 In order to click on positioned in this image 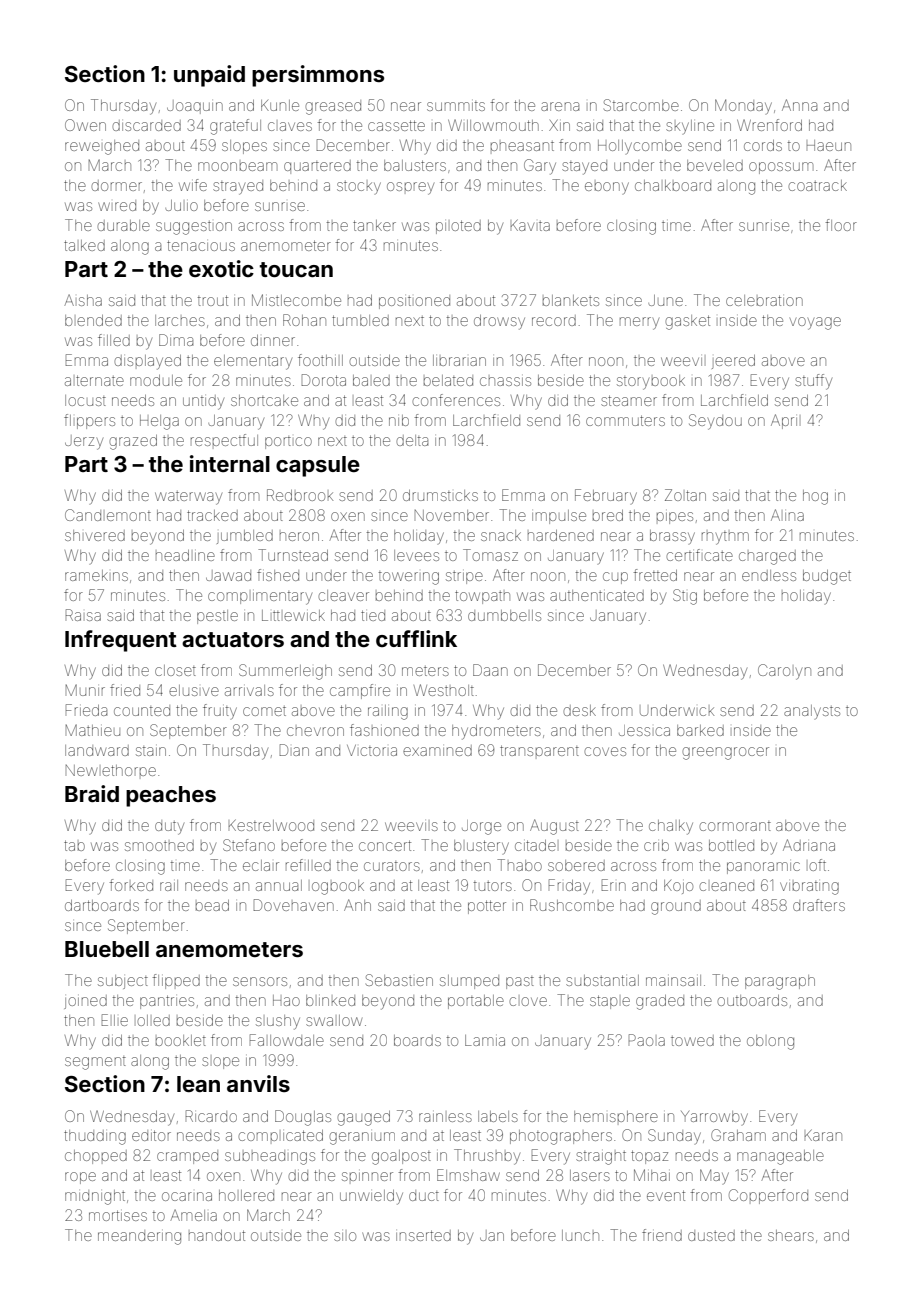, I will do `click(414, 302)`.
